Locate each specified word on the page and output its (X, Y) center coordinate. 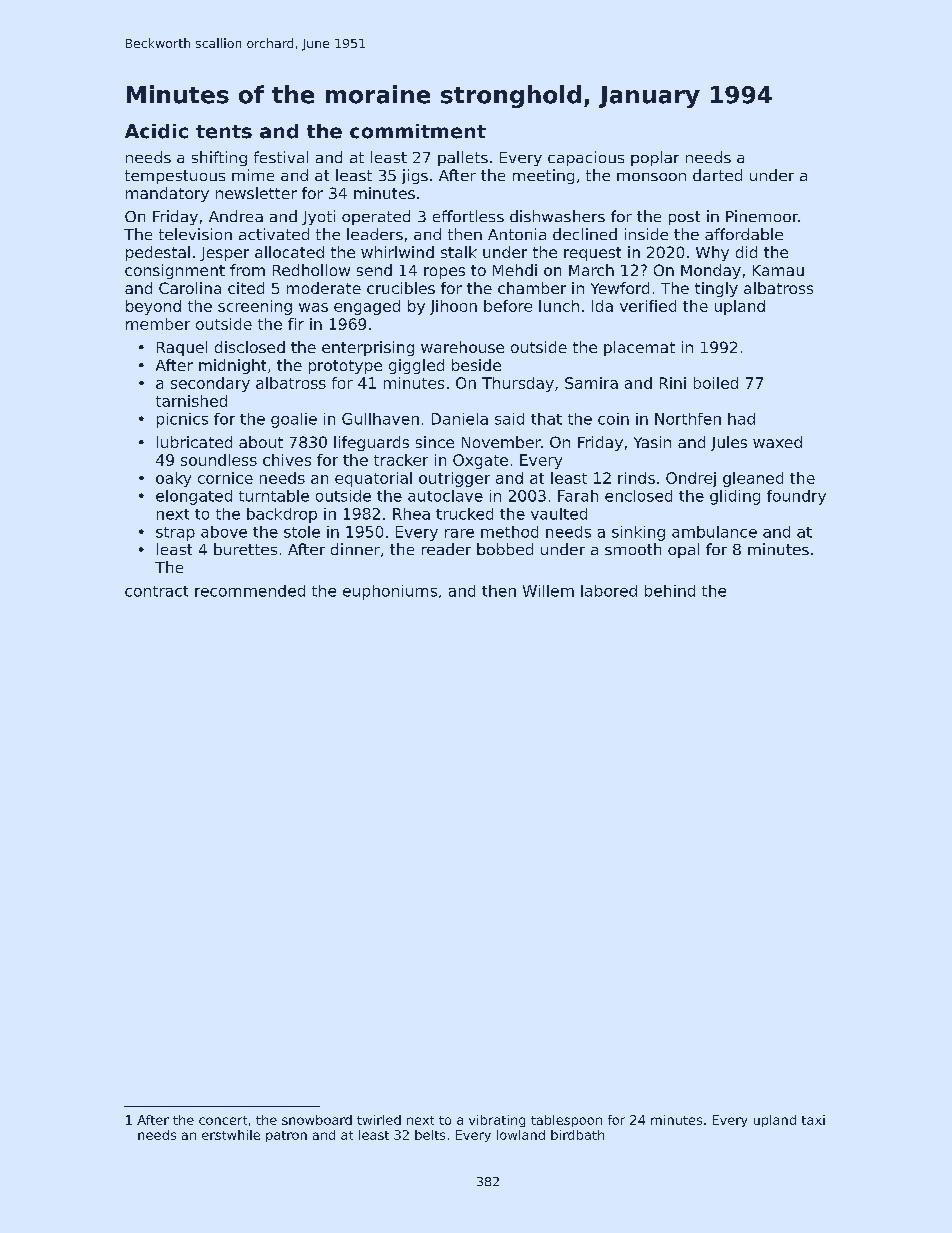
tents (224, 132)
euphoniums (390, 592)
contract (156, 591)
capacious (586, 158)
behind (670, 591)
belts (430, 1135)
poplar (655, 158)
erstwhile (231, 1135)
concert (223, 1120)
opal (683, 550)
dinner (355, 549)
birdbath (577, 1135)
